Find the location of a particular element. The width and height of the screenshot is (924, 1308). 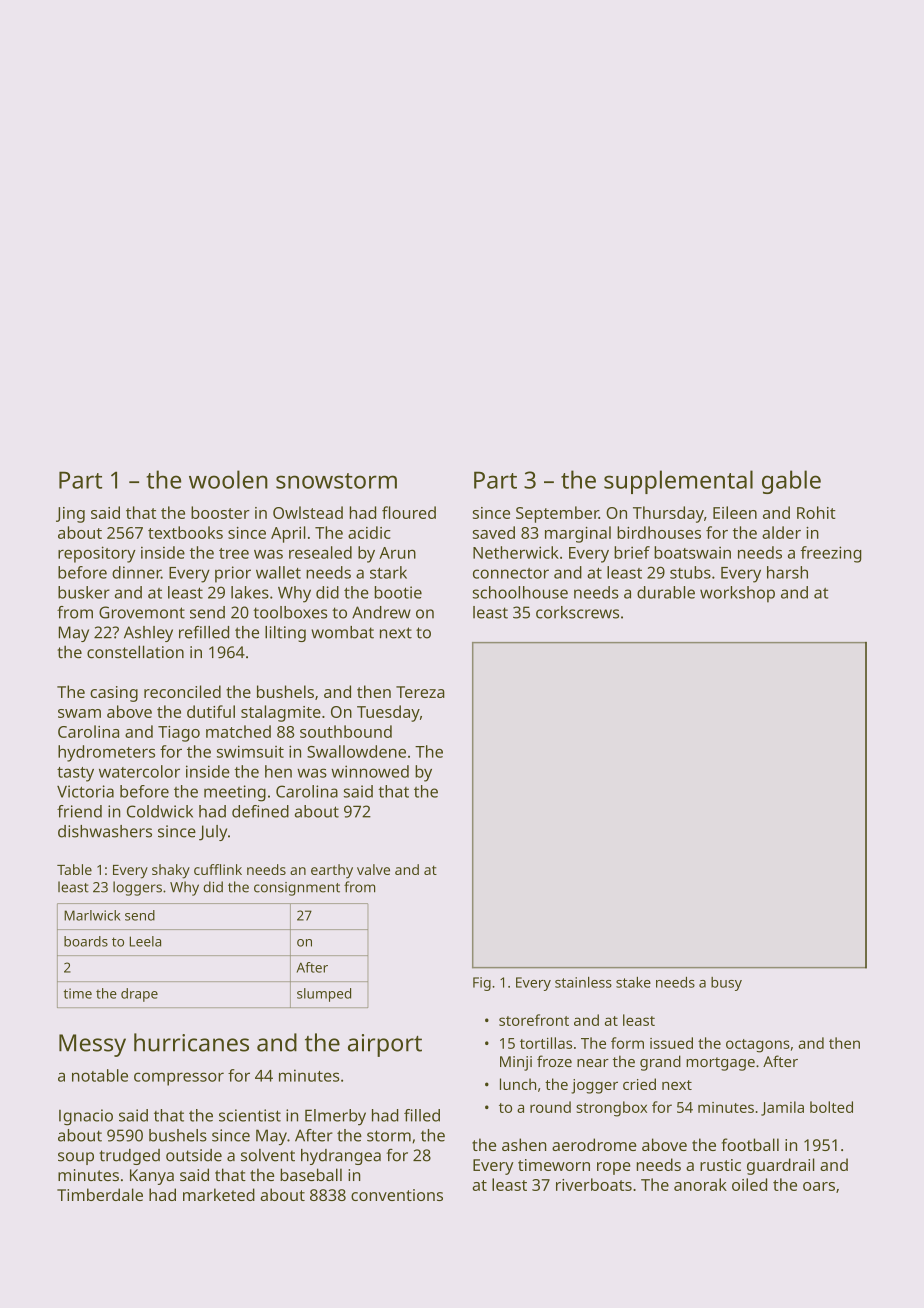

round is located at coordinates (550, 1107).
